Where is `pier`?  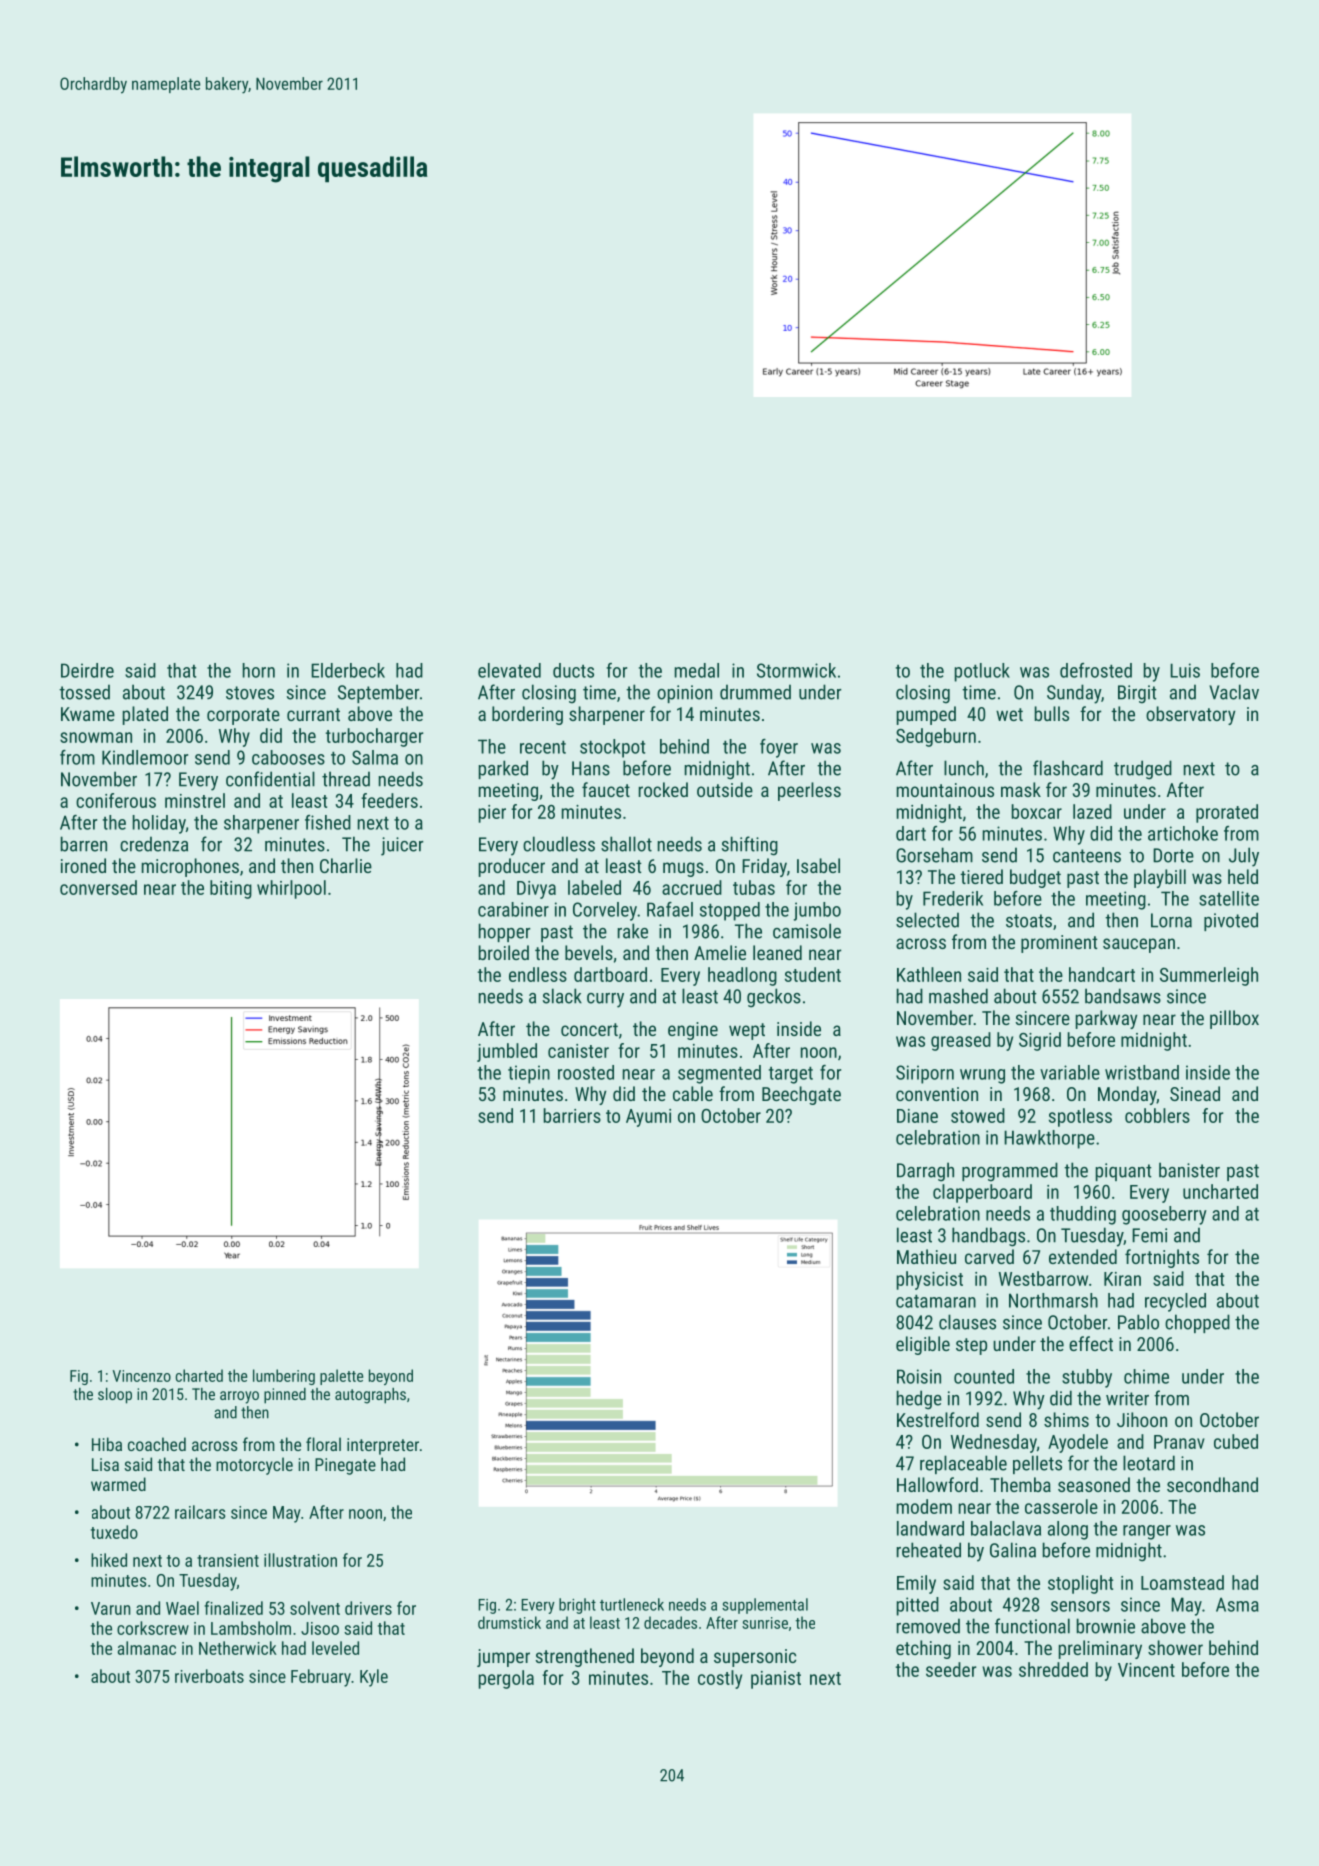
pier is located at coordinates (492, 814).
